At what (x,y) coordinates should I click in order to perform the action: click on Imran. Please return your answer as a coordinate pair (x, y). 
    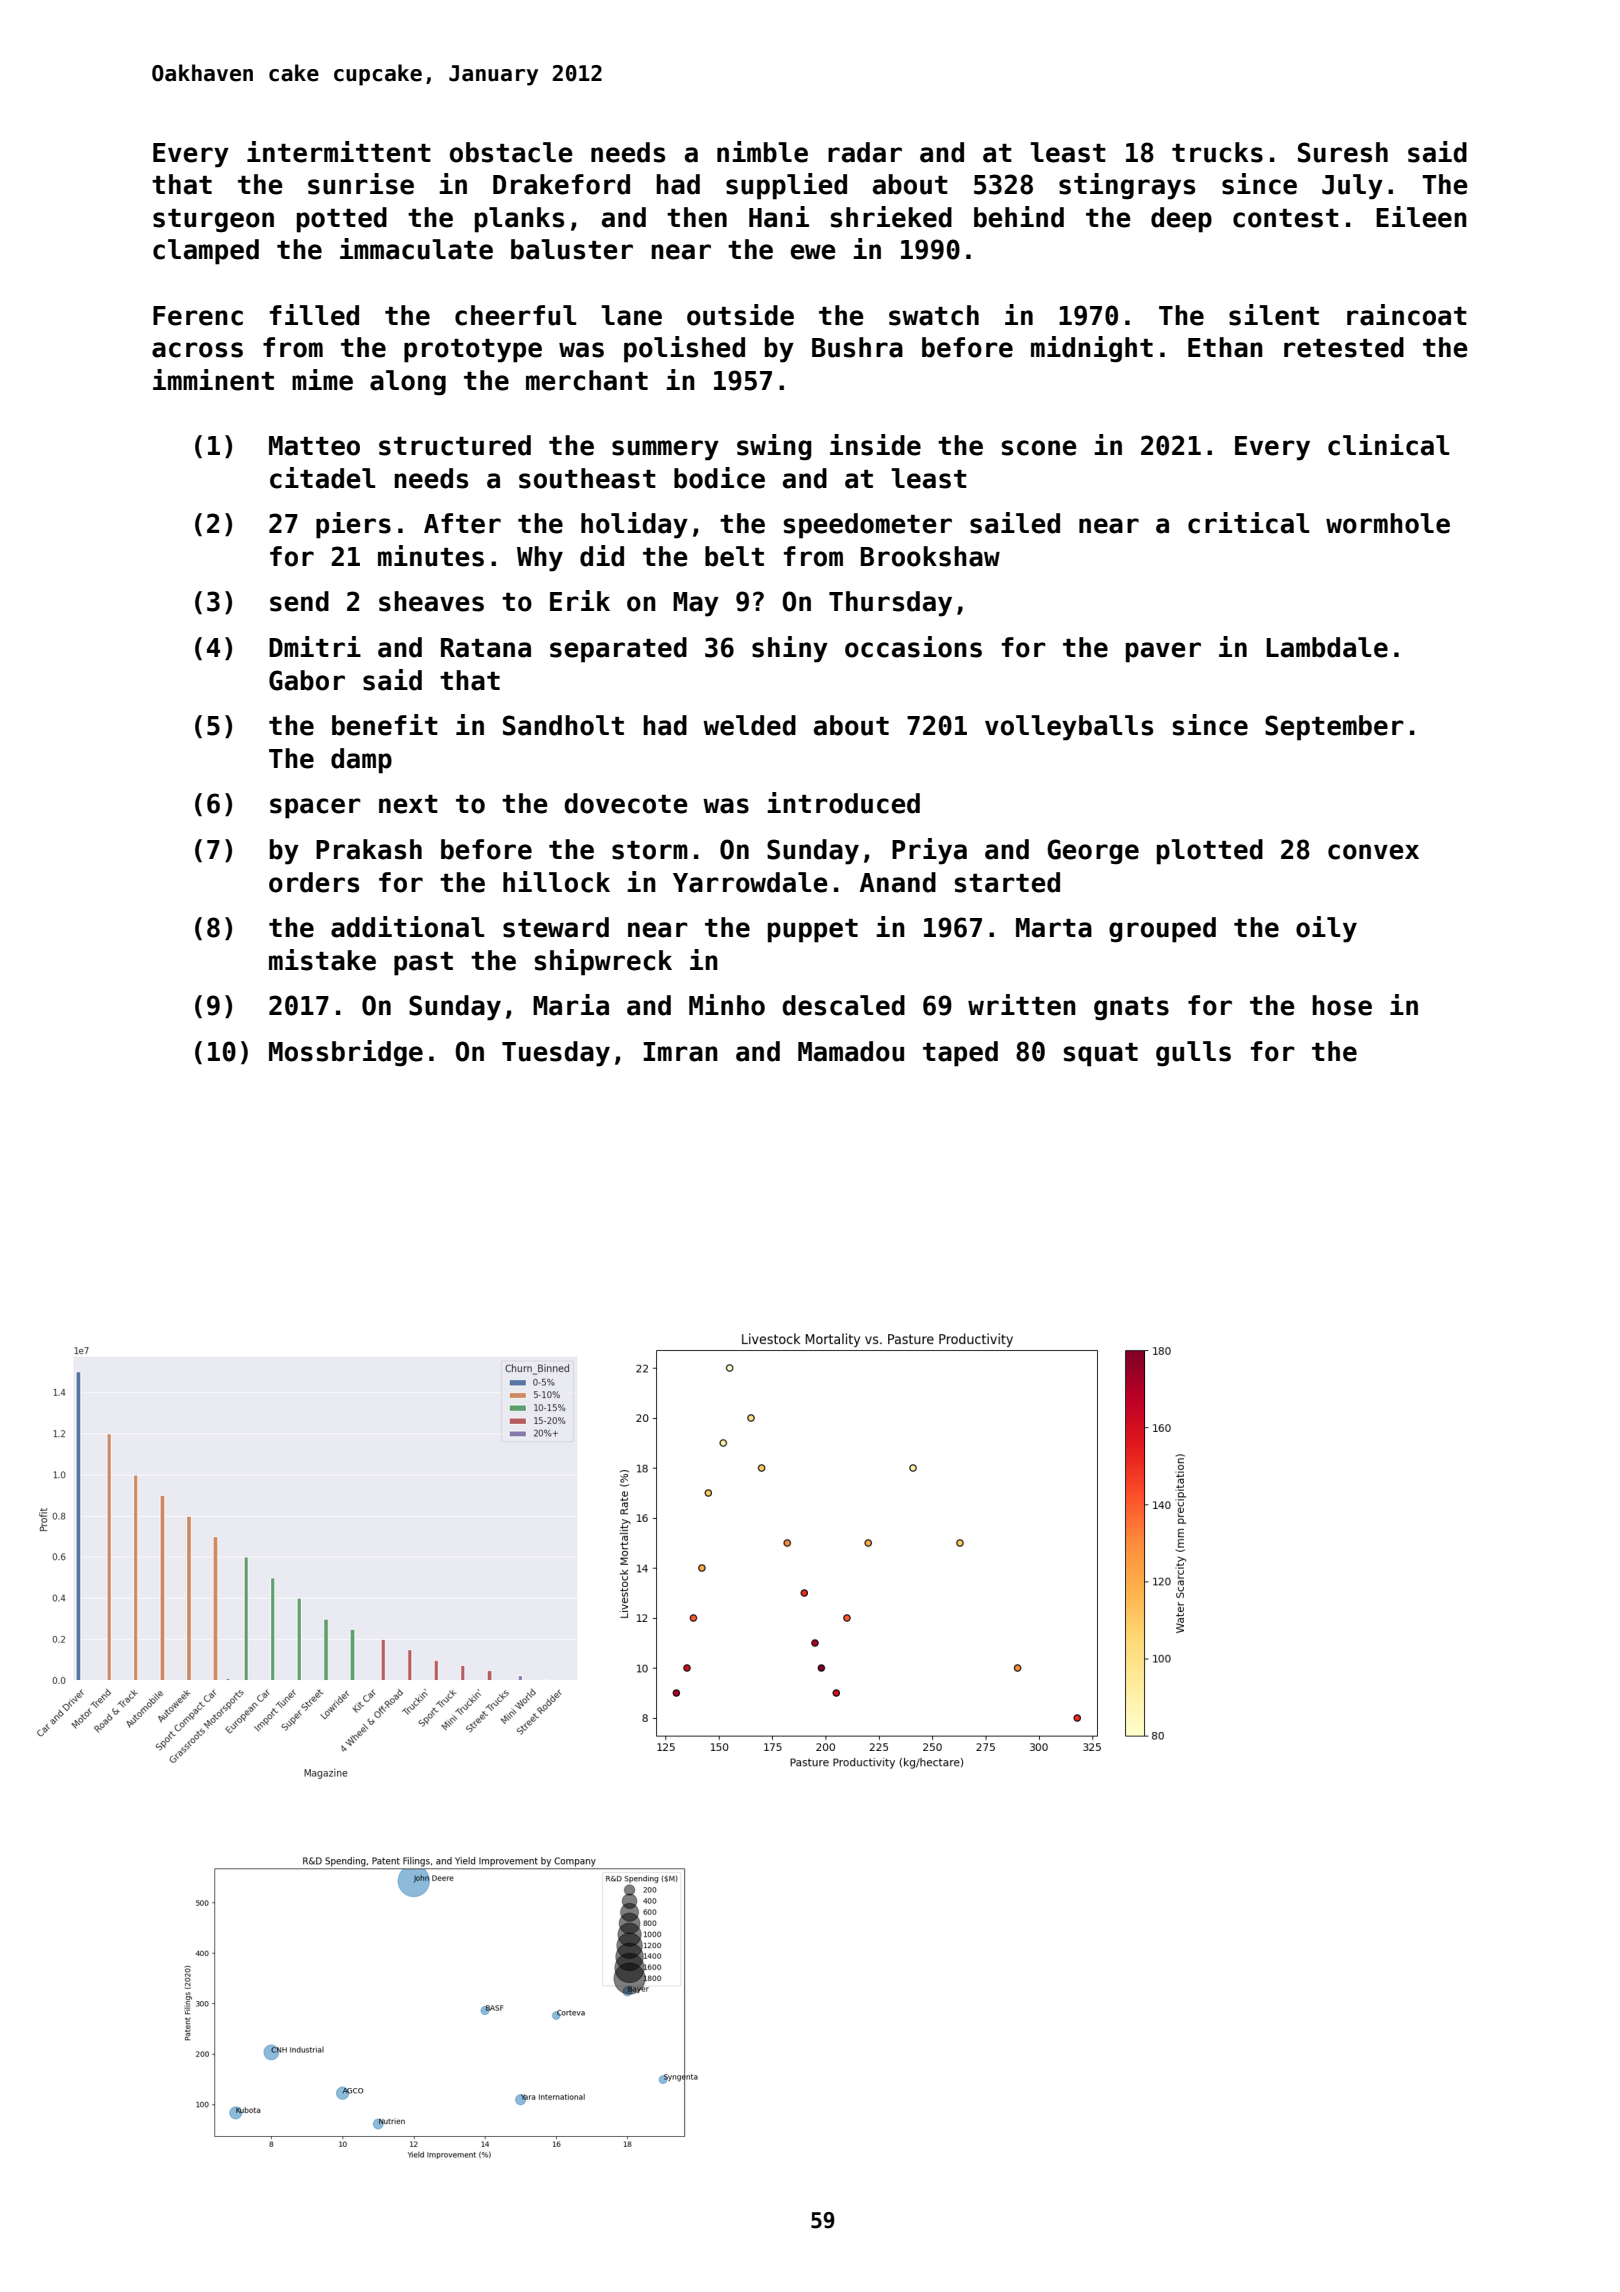
    Looking at the image, I should click on (680, 1052).
